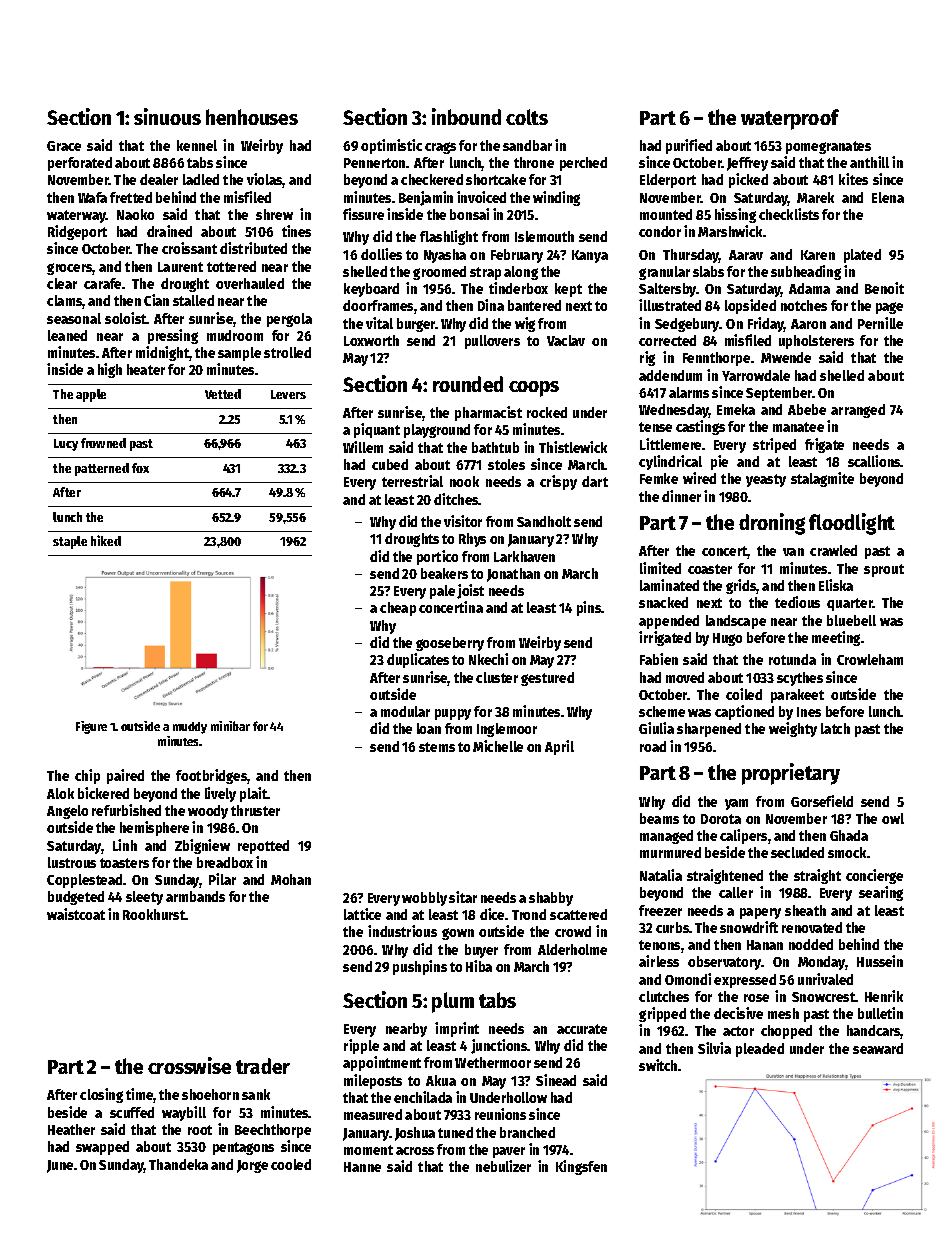 The width and height of the page is (952, 1233). Describe the element at coordinates (416, 325) in the page. I see `burger` at that location.
